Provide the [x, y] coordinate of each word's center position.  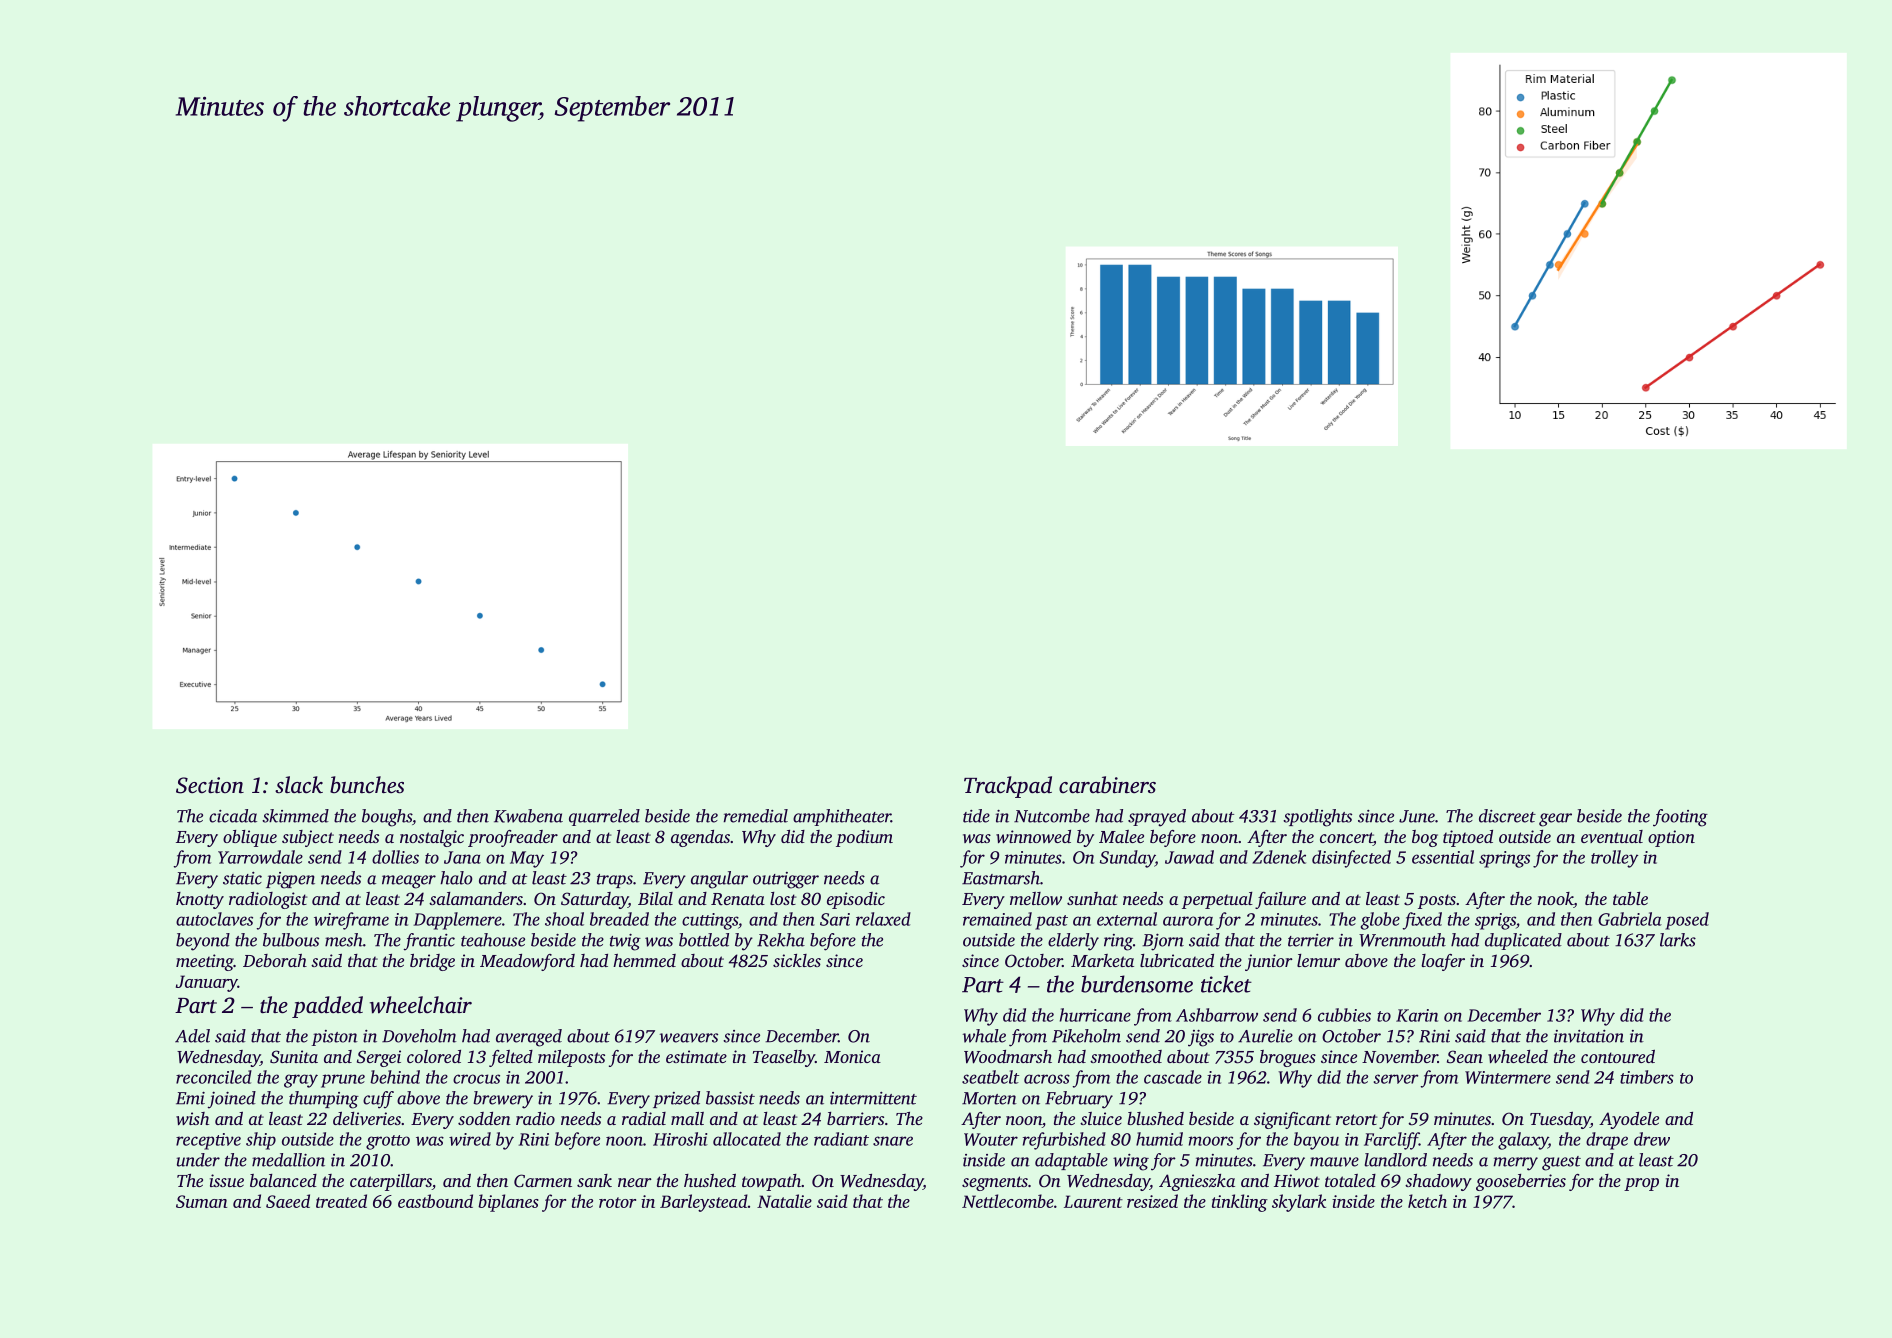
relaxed [883, 919]
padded [327, 1007]
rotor [617, 1202]
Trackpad [1008, 787]
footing [1680, 818]
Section [210, 785]
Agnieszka [1197, 1182]
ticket [1226, 984]
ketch [1427, 1201]
